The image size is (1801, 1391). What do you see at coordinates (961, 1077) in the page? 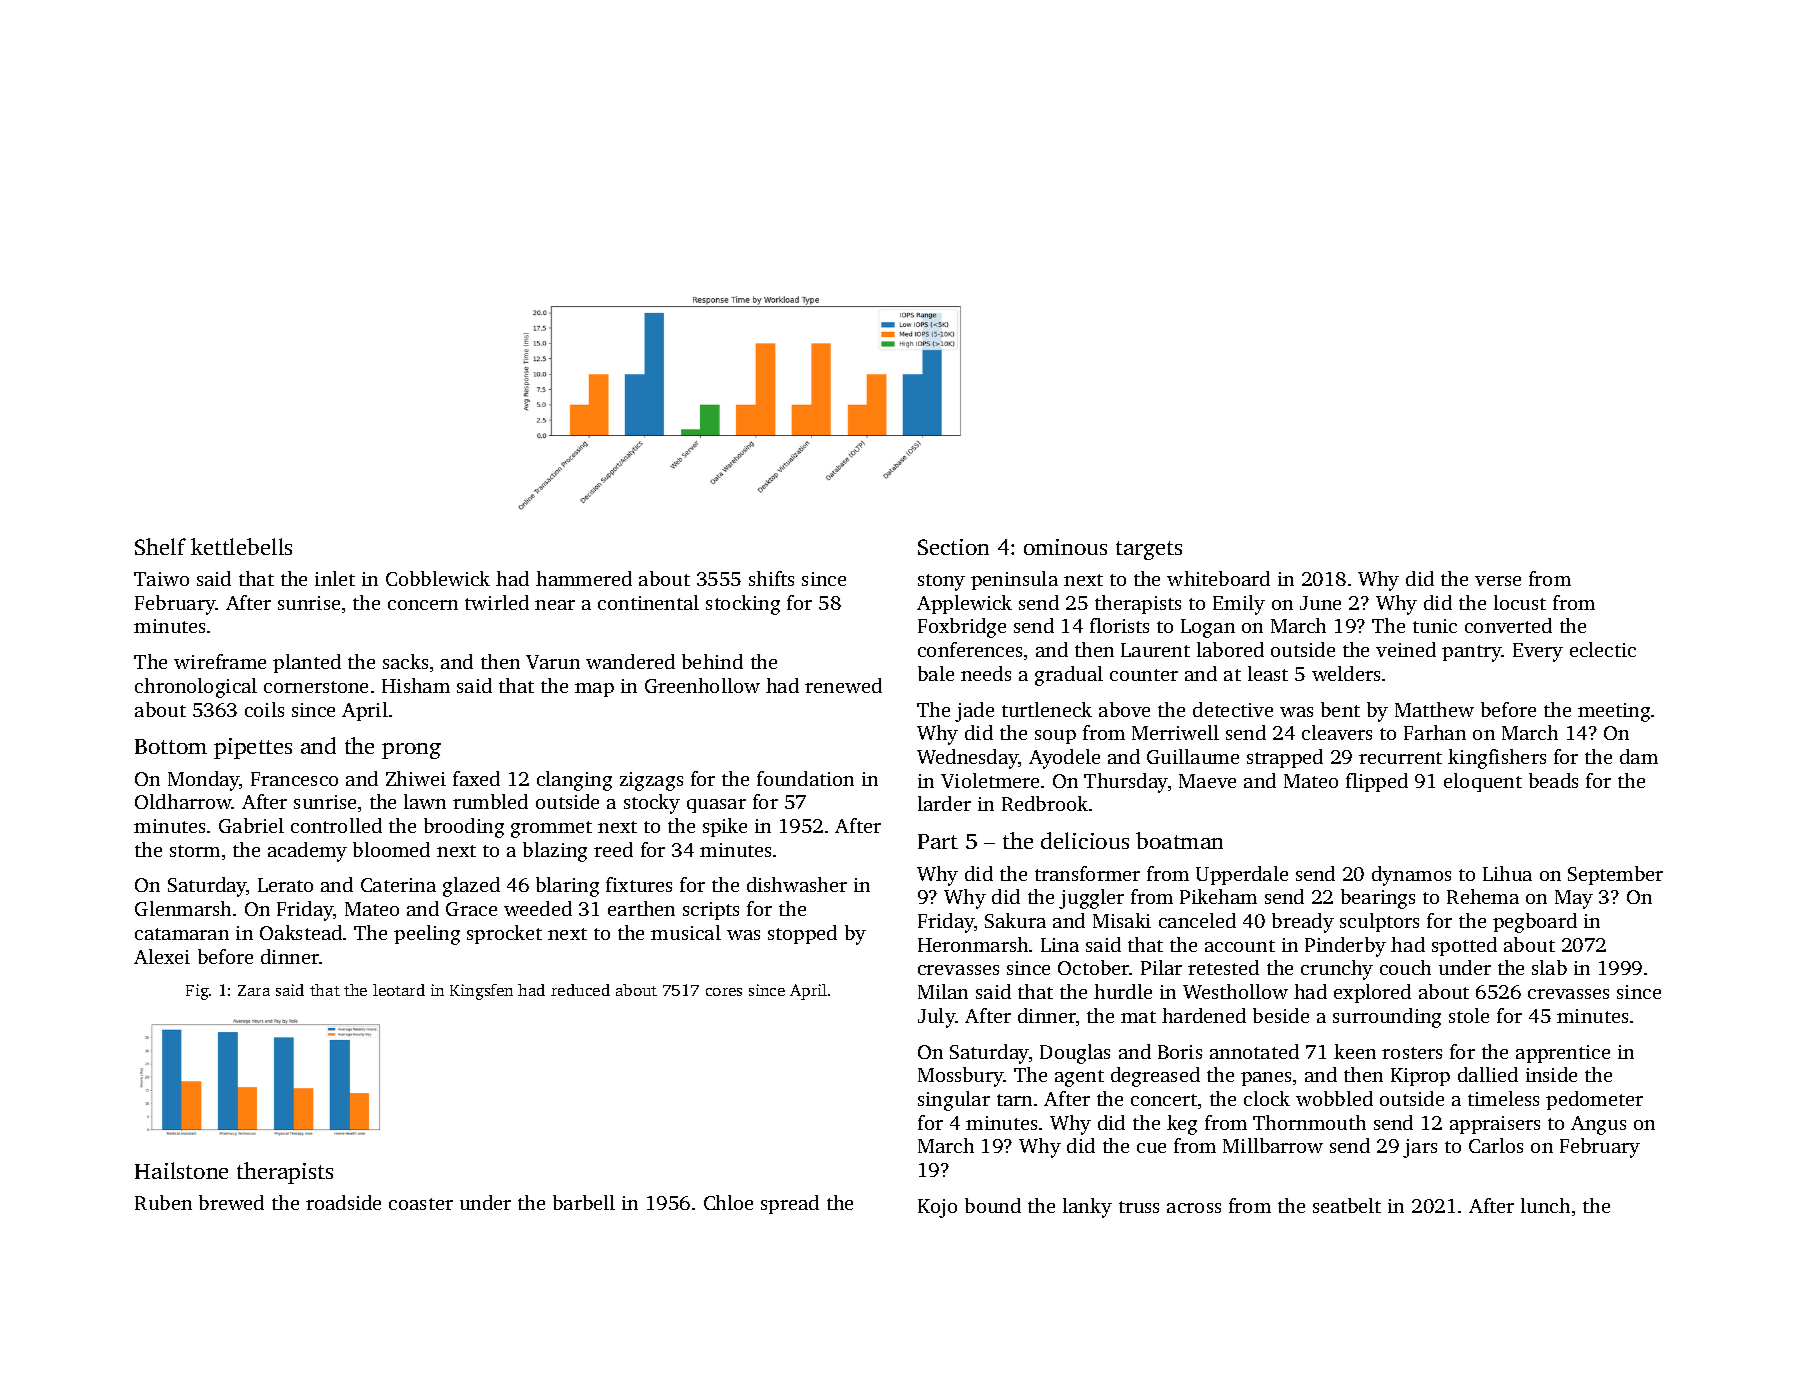
I see `Mossbury` at bounding box center [961, 1077].
